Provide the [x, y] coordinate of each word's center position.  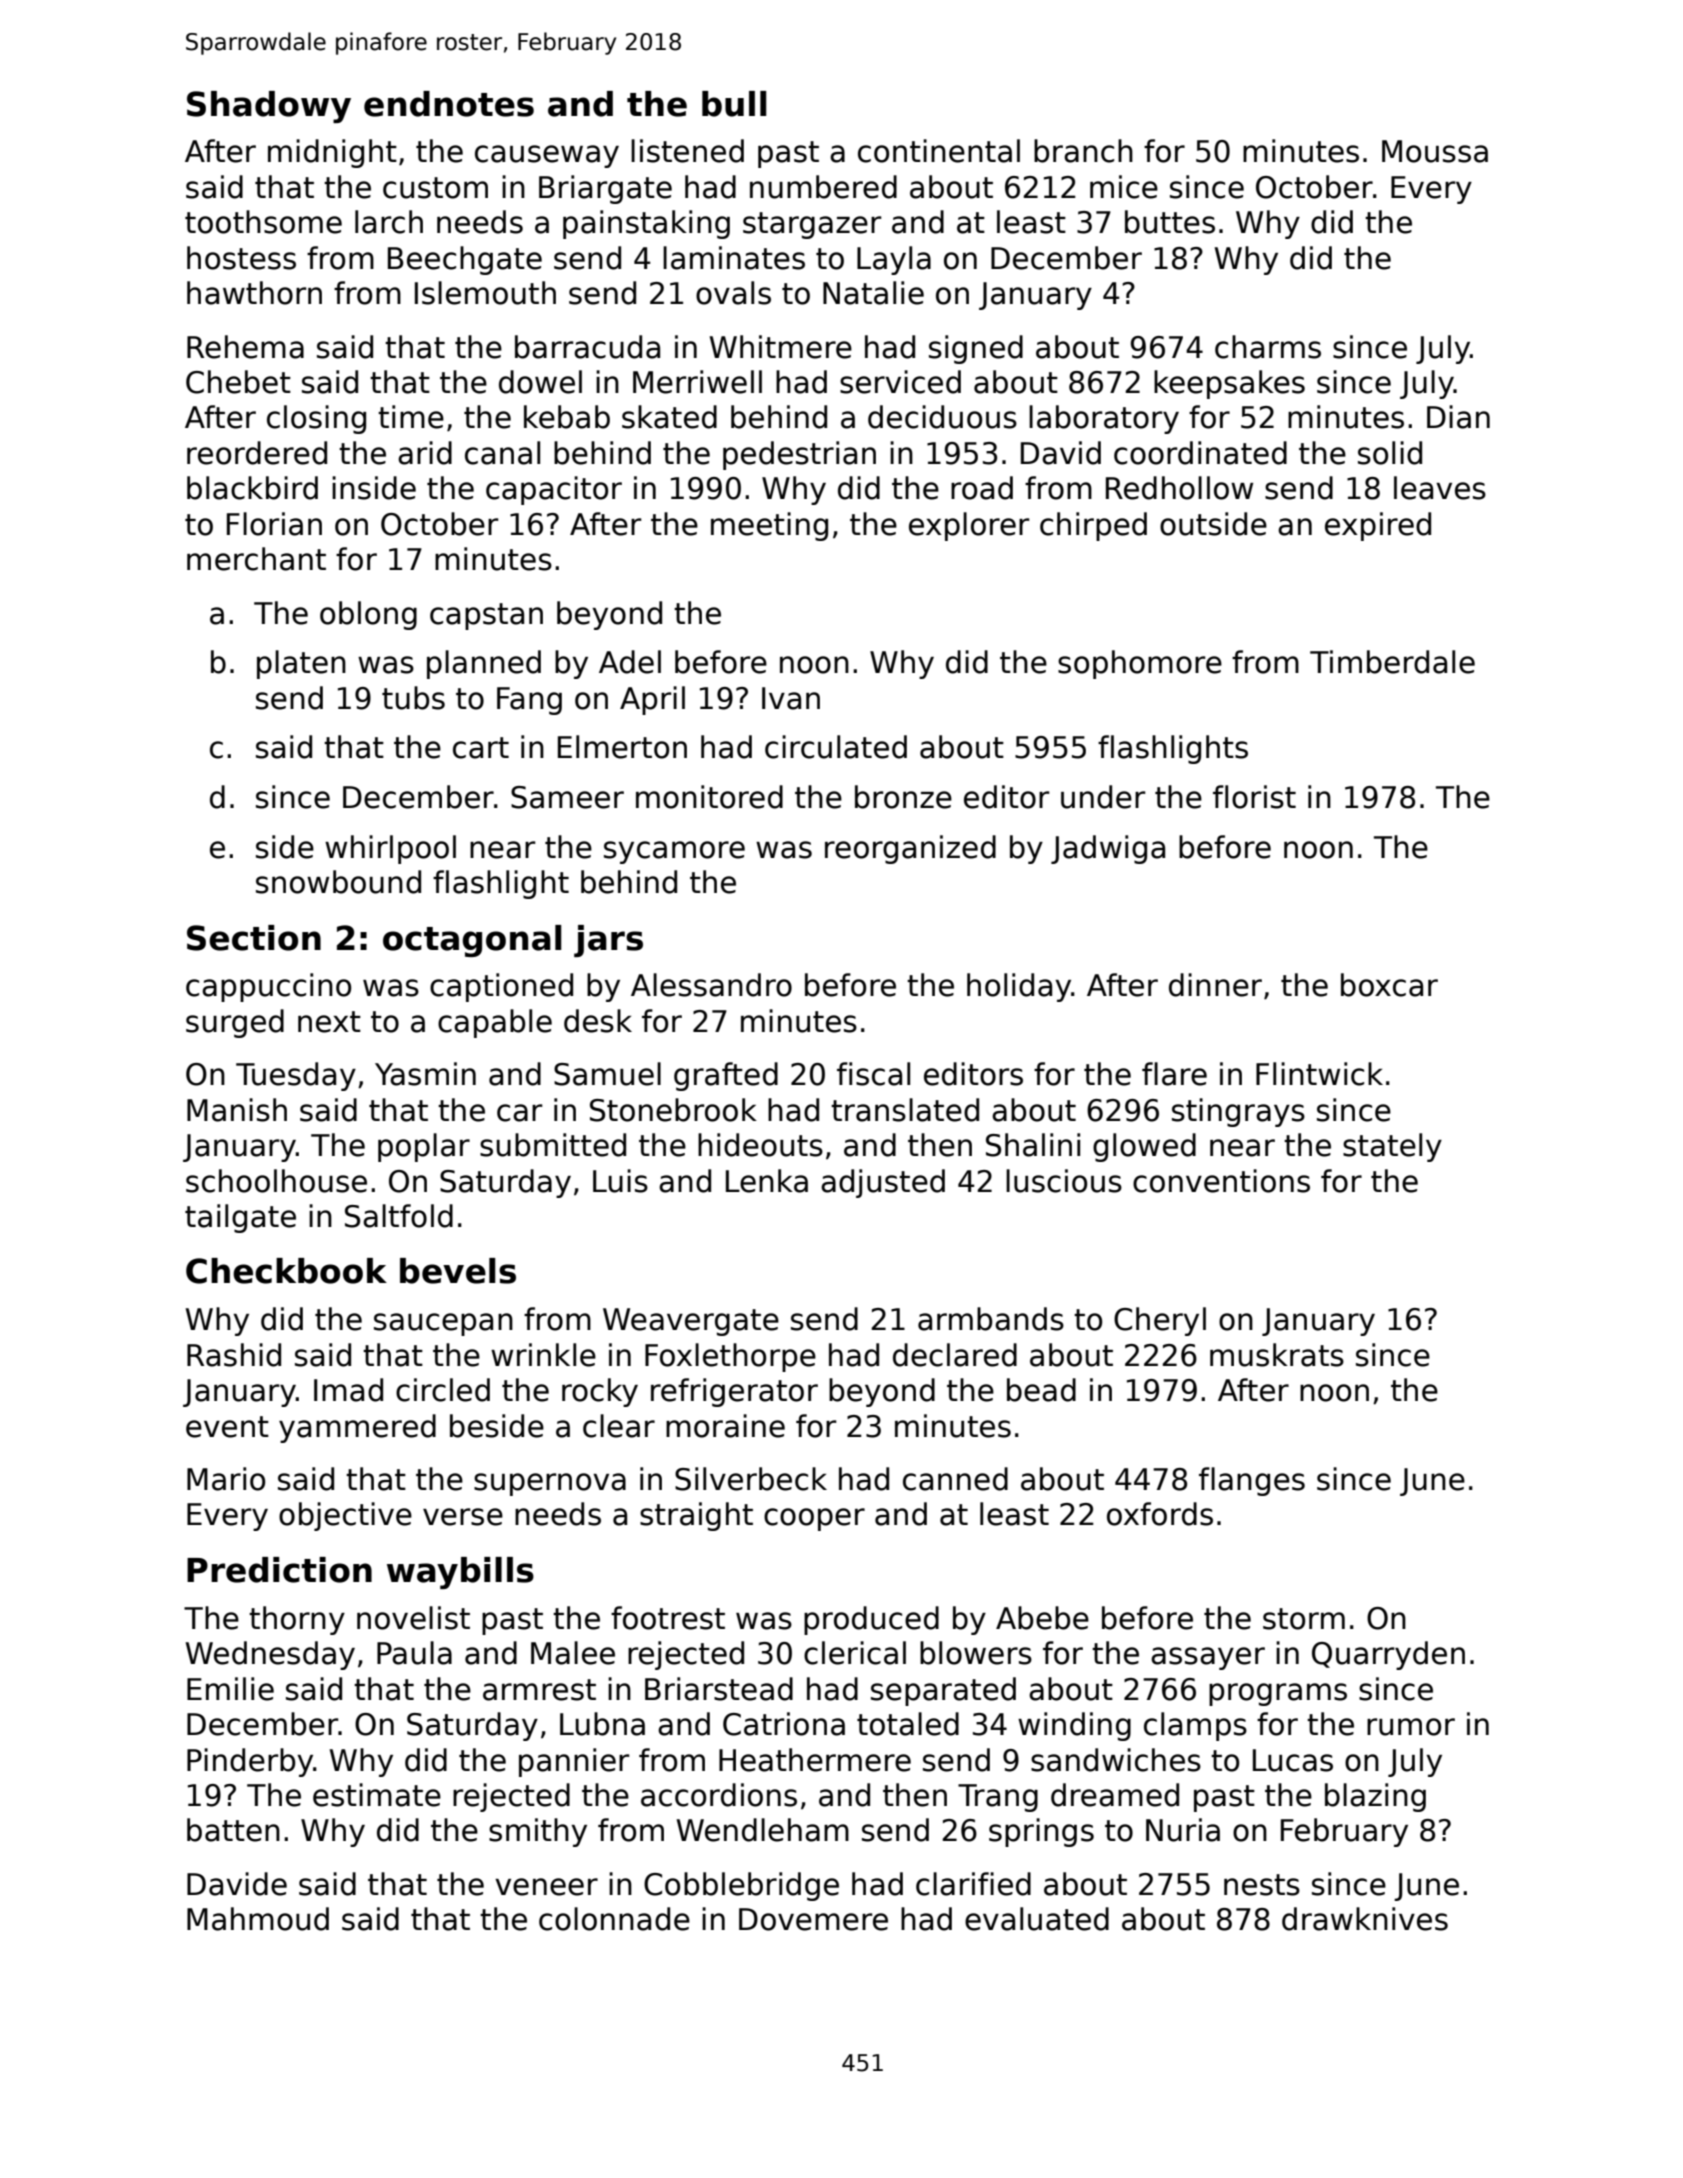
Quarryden [1388, 1655]
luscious [1064, 1181]
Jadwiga [1108, 849]
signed [976, 349]
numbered [823, 187]
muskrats [1277, 1355]
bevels [458, 1271]
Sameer [567, 797]
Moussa [1435, 151]
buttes [1170, 222]
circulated [836, 747]
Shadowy [269, 107]
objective [345, 1516]
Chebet [238, 382]
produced [871, 1620]
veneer [546, 1887]
